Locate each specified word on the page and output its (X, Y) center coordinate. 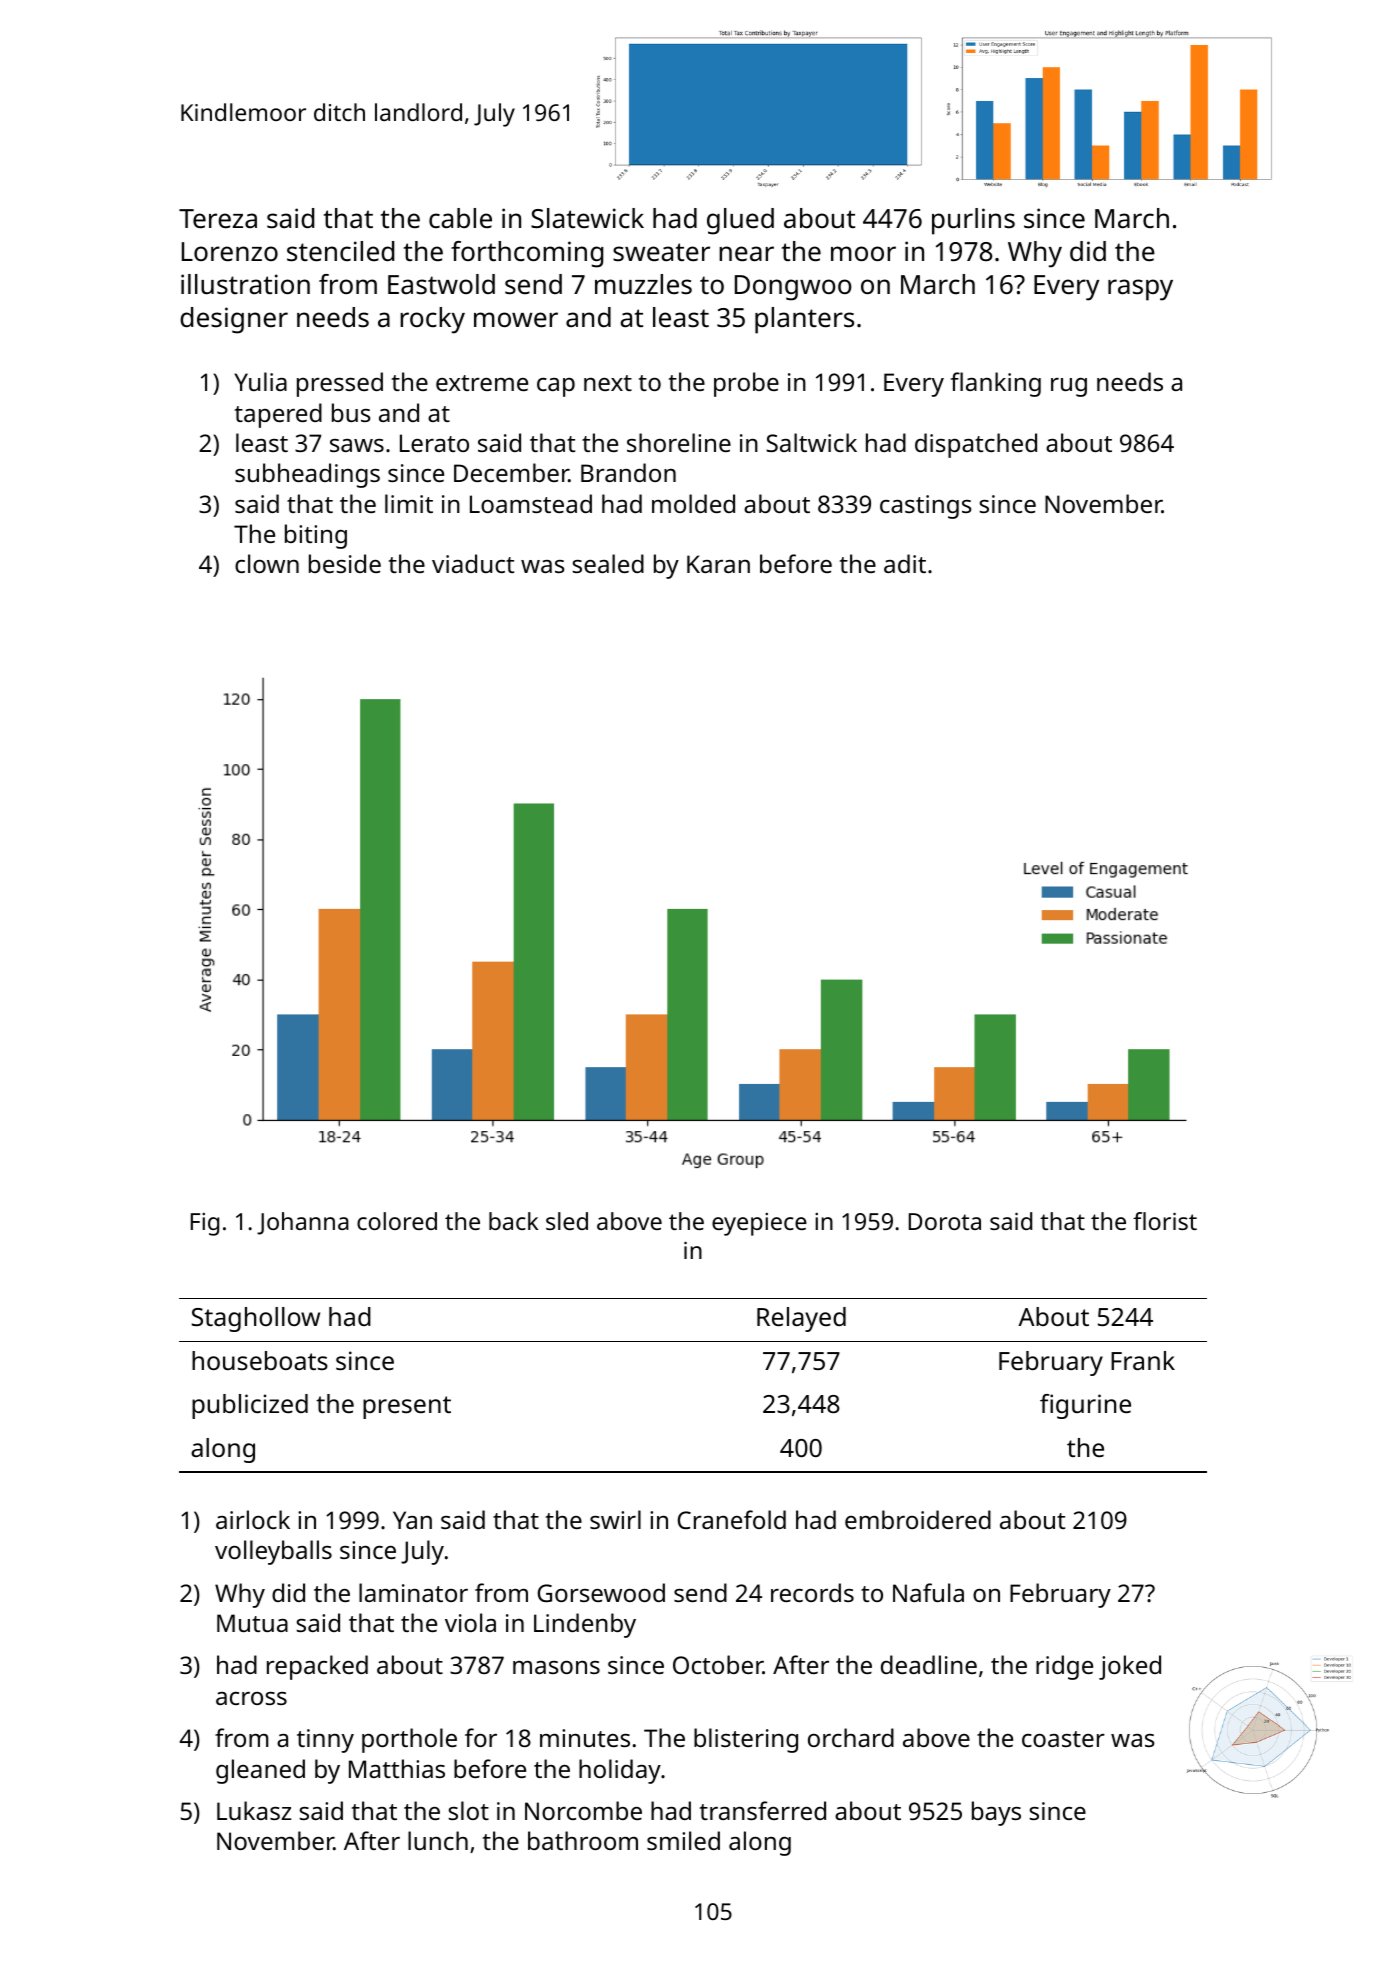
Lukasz (254, 1810)
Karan (718, 564)
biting (316, 536)
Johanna (303, 1223)
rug (1069, 387)
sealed (608, 563)
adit (905, 563)
